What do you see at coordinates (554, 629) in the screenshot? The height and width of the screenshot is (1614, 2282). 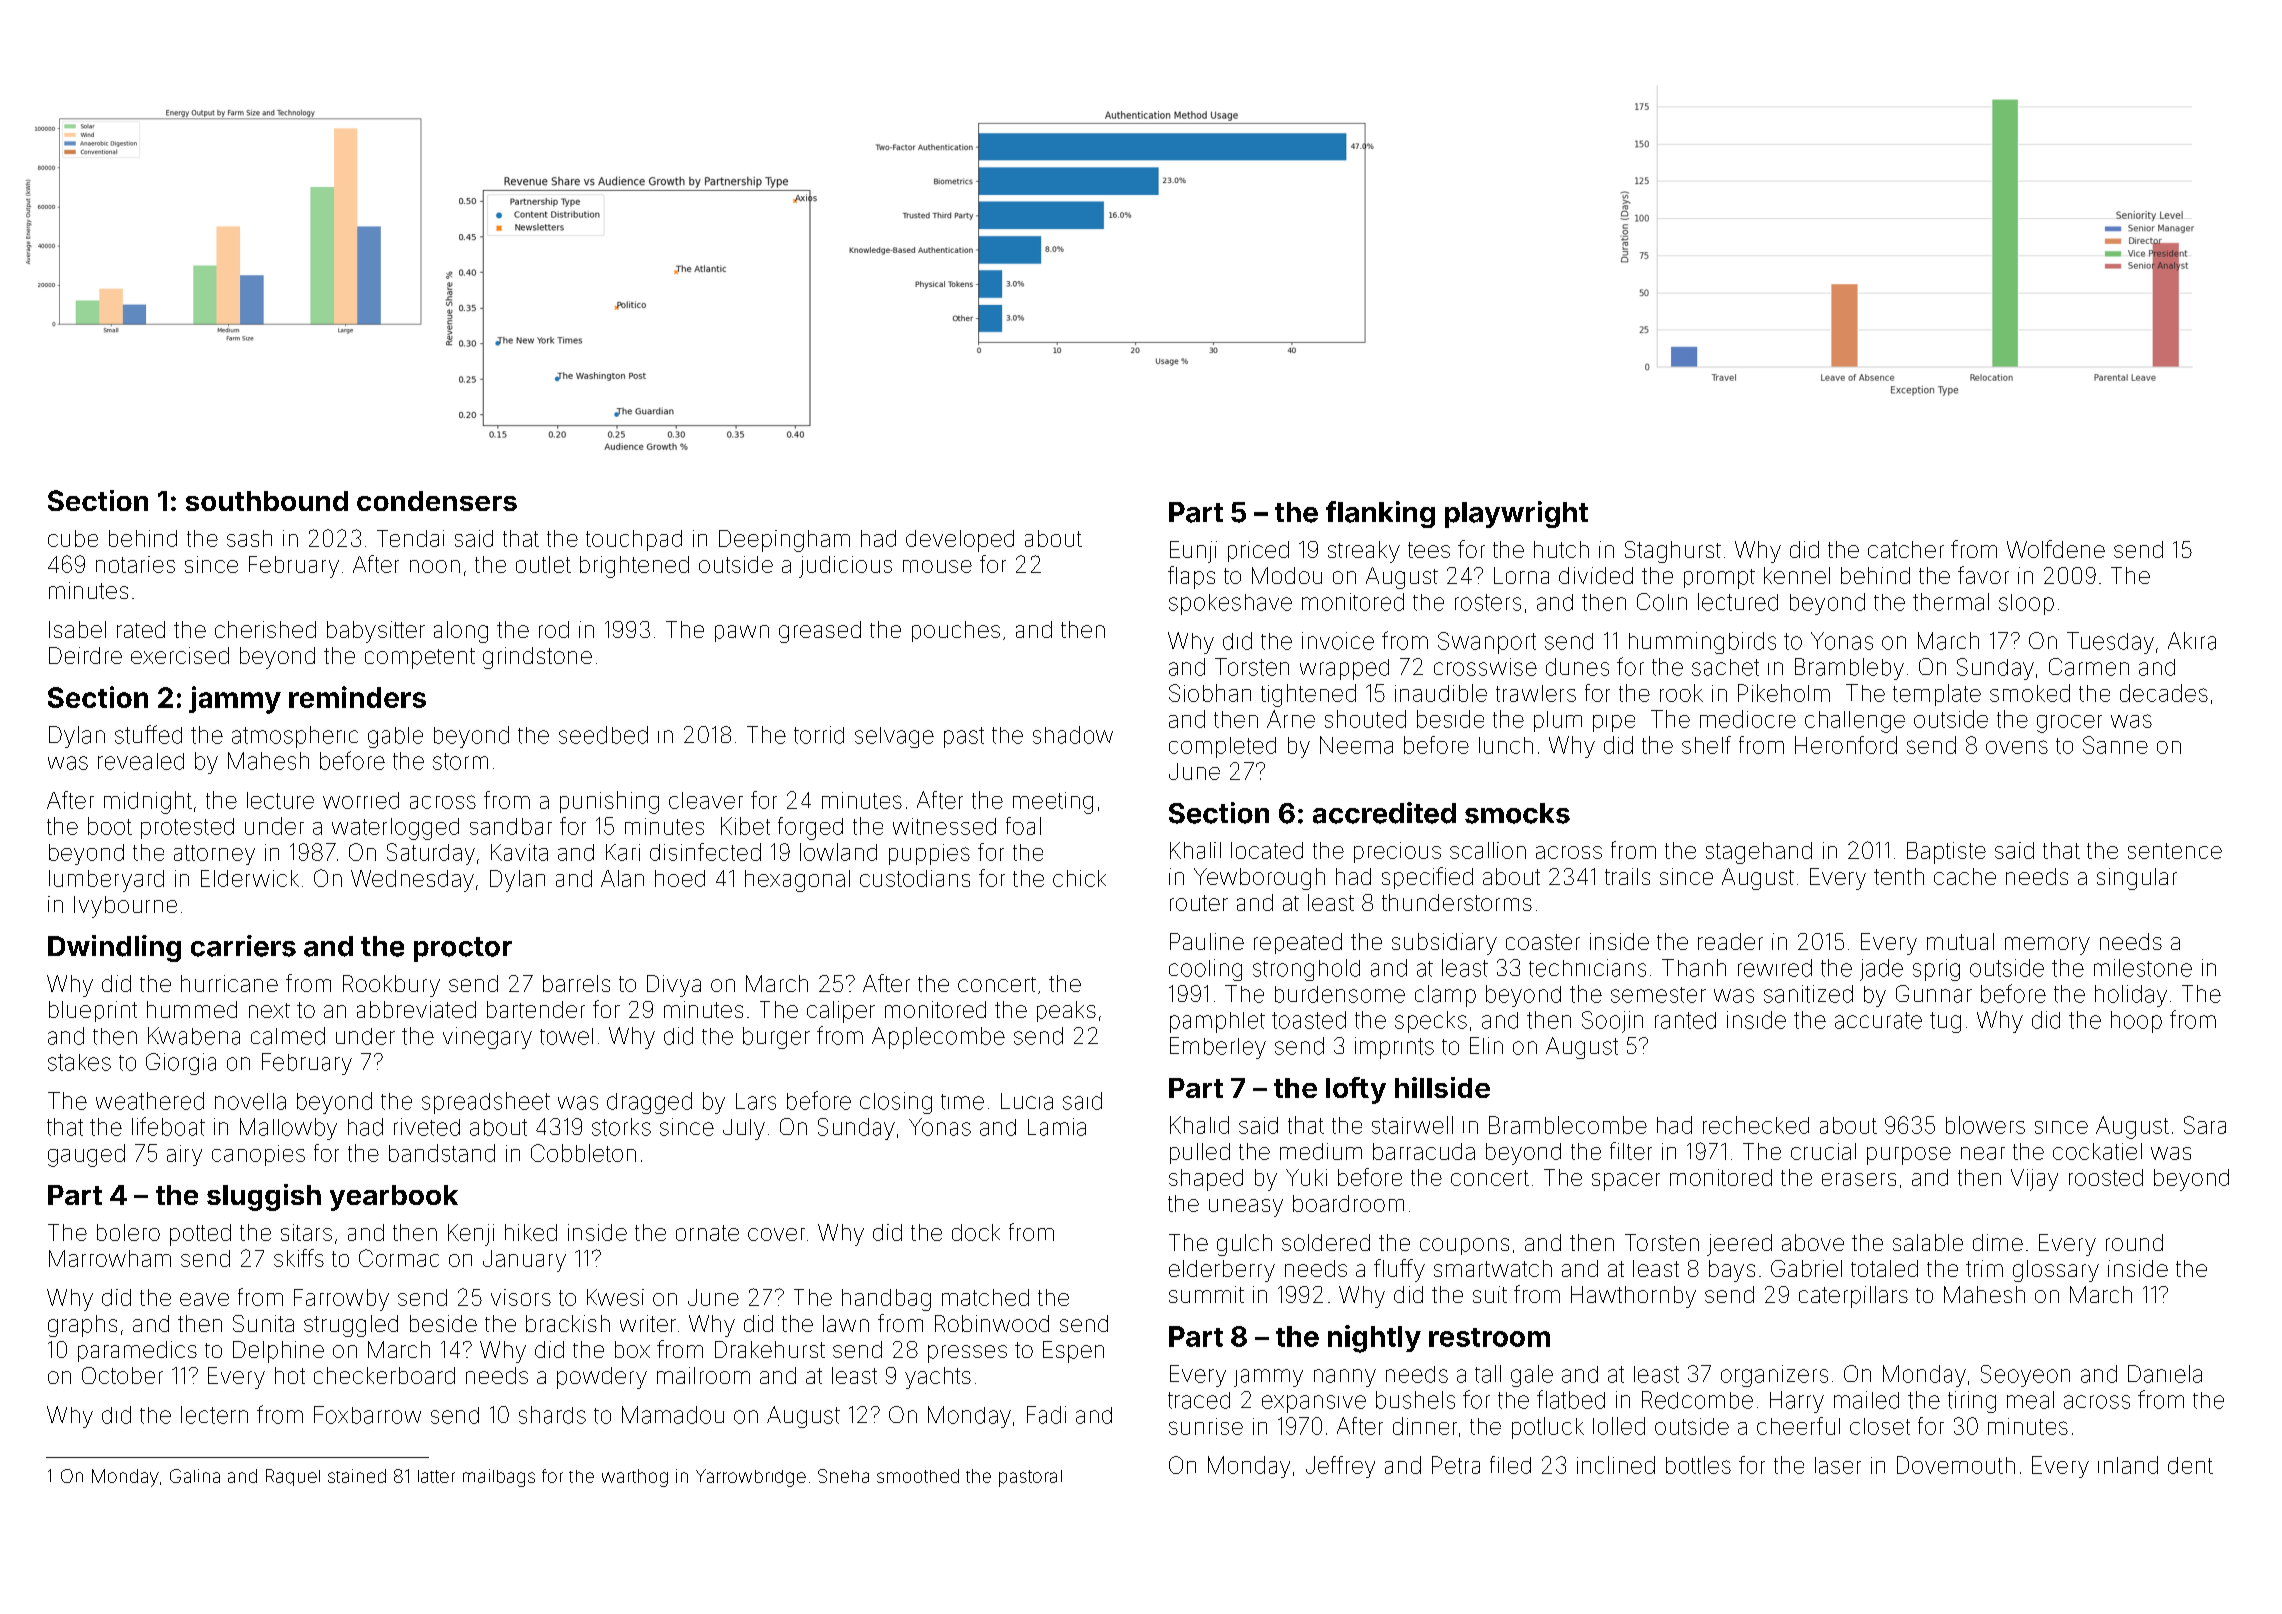 I see `rod` at bounding box center [554, 629].
